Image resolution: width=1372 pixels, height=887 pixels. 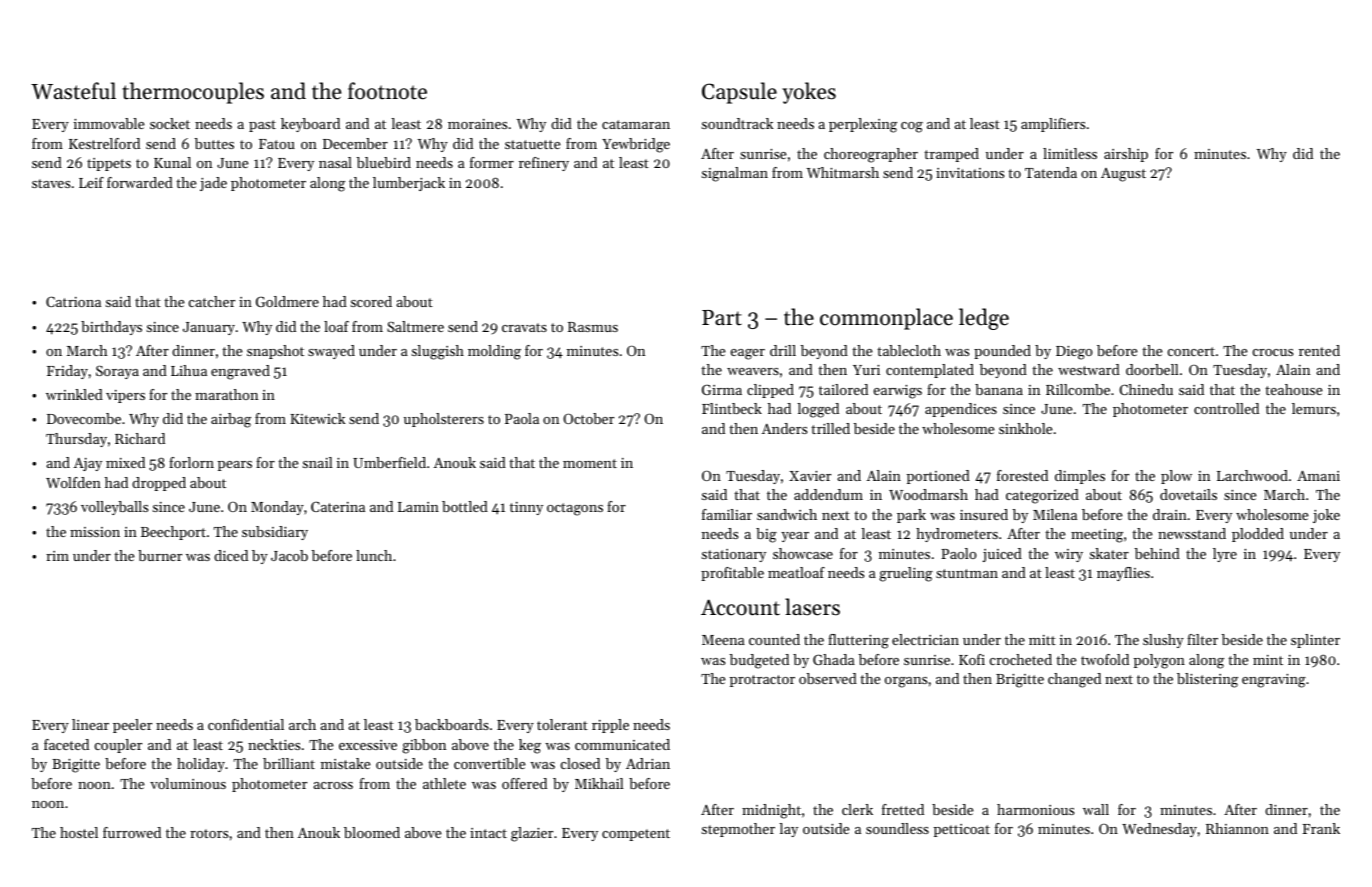 What do you see at coordinates (57, 556) in the image?
I see `rim` at bounding box center [57, 556].
